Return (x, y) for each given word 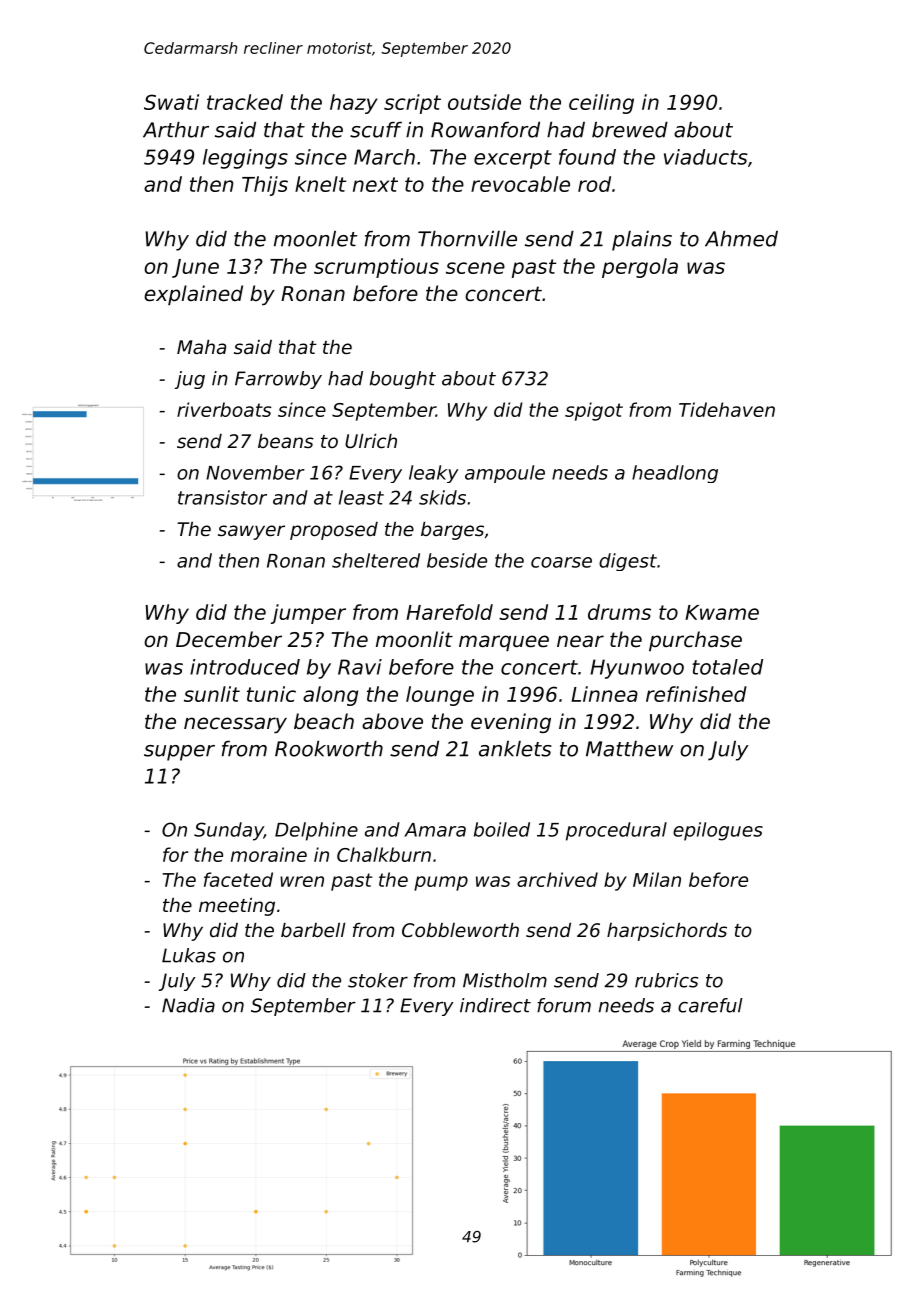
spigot (594, 411)
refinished (696, 694)
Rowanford (485, 130)
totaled (727, 667)
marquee (504, 643)
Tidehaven (727, 409)
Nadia (188, 1005)
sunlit (212, 694)
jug (190, 380)
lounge (440, 696)
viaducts (706, 157)
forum (564, 1005)
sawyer (251, 532)
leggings (245, 159)
